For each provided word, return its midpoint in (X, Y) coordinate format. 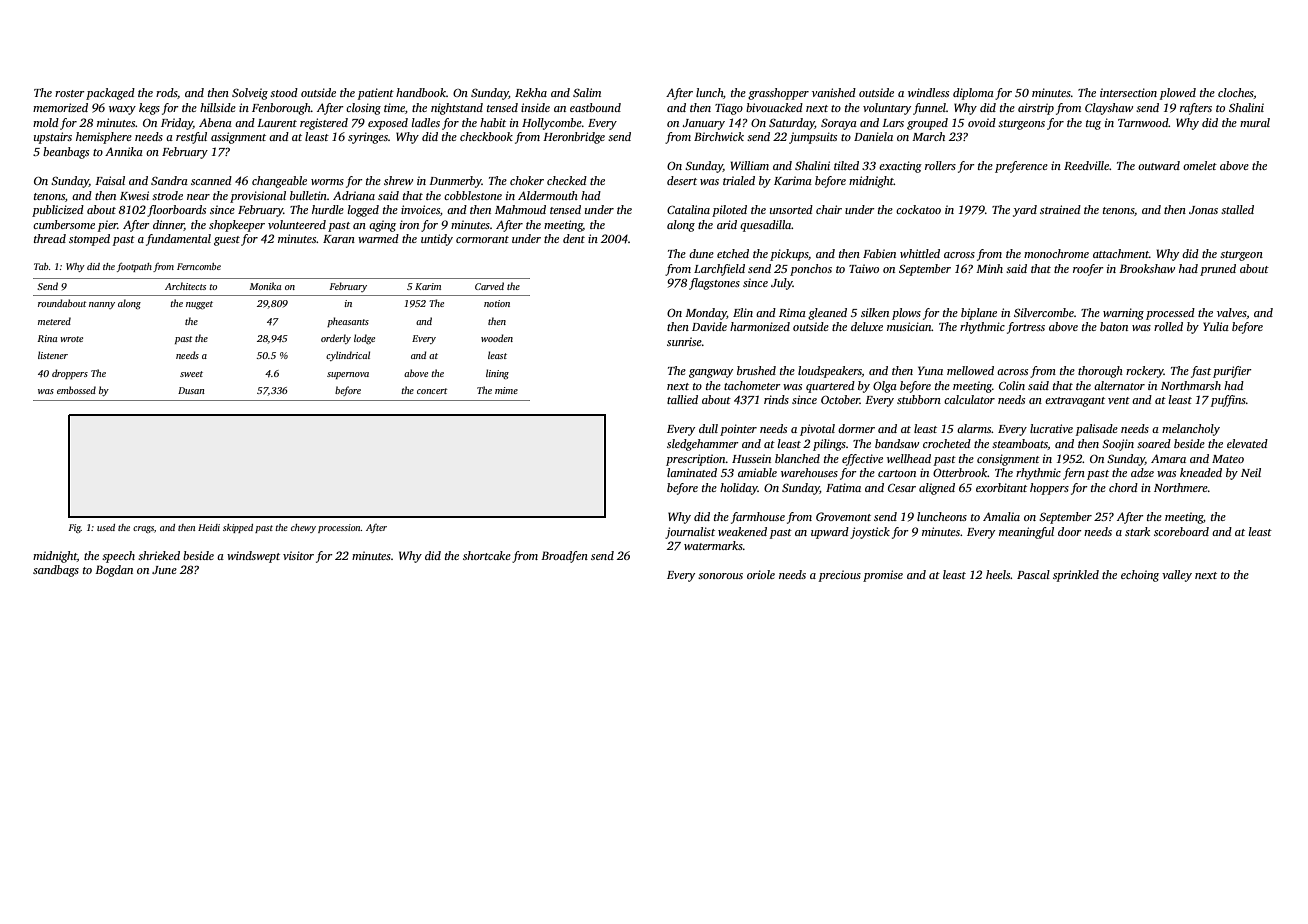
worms (327, 182)
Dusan (191, 390)
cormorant (482, 239)
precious (839, 576)
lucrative (1051, 428)
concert (432, 391)
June (164, 570)
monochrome (1056, 253)
